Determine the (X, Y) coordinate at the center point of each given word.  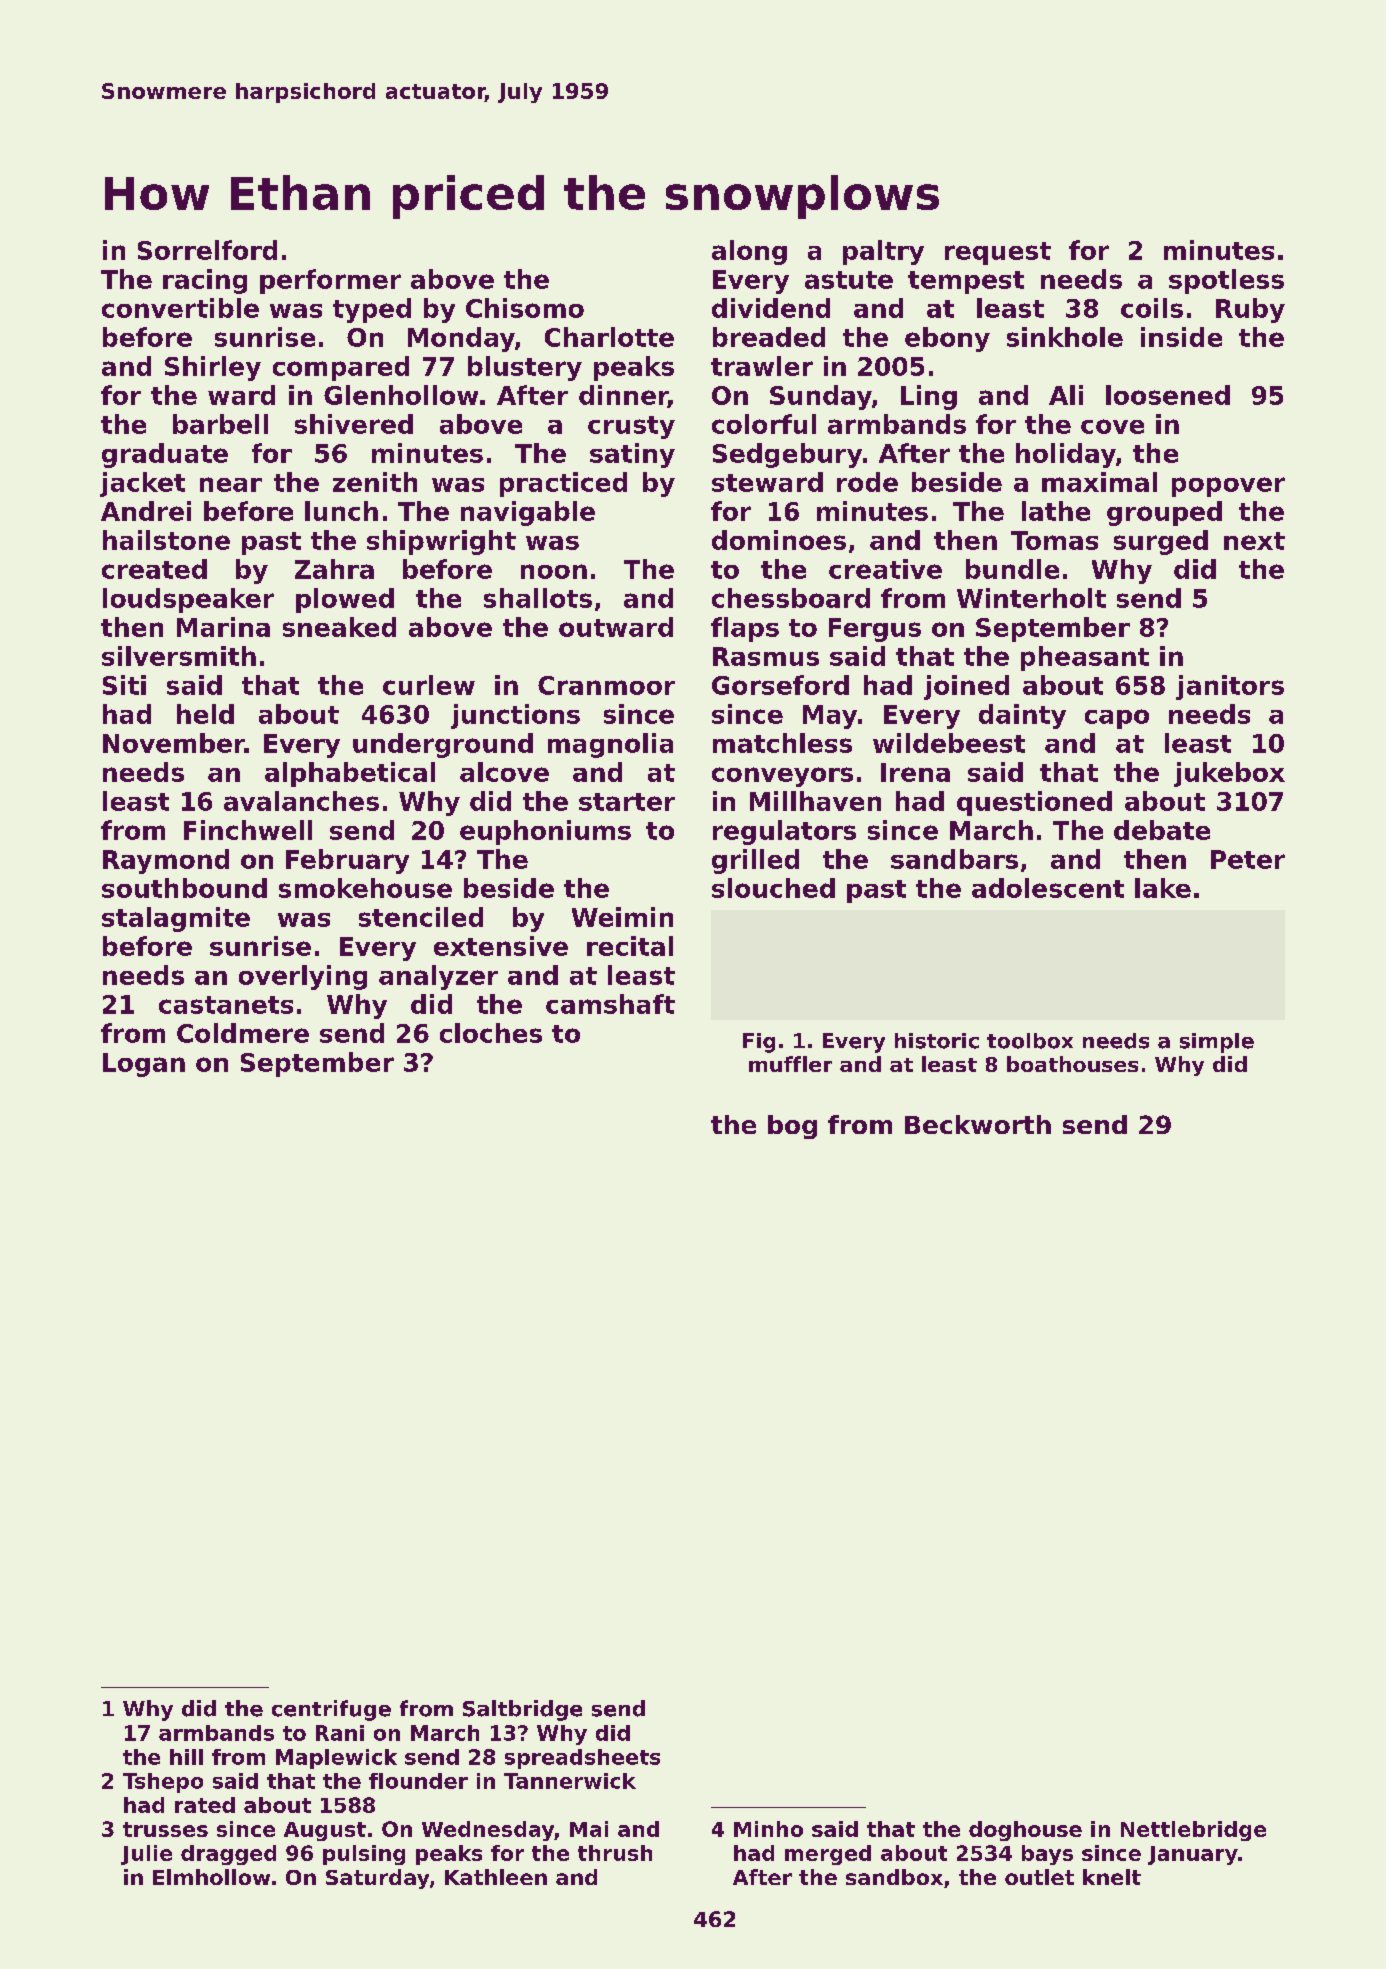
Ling (929, 397)
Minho (768, 1829)
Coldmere (243, 1033)
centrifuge (331, 1710)
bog (792, 1127)
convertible (180, 308)
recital (630, 946)
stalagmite (176, 919)
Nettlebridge (1193, 1831)
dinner (623, 396)
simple (1217, 1043)
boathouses (1072, 1064)
